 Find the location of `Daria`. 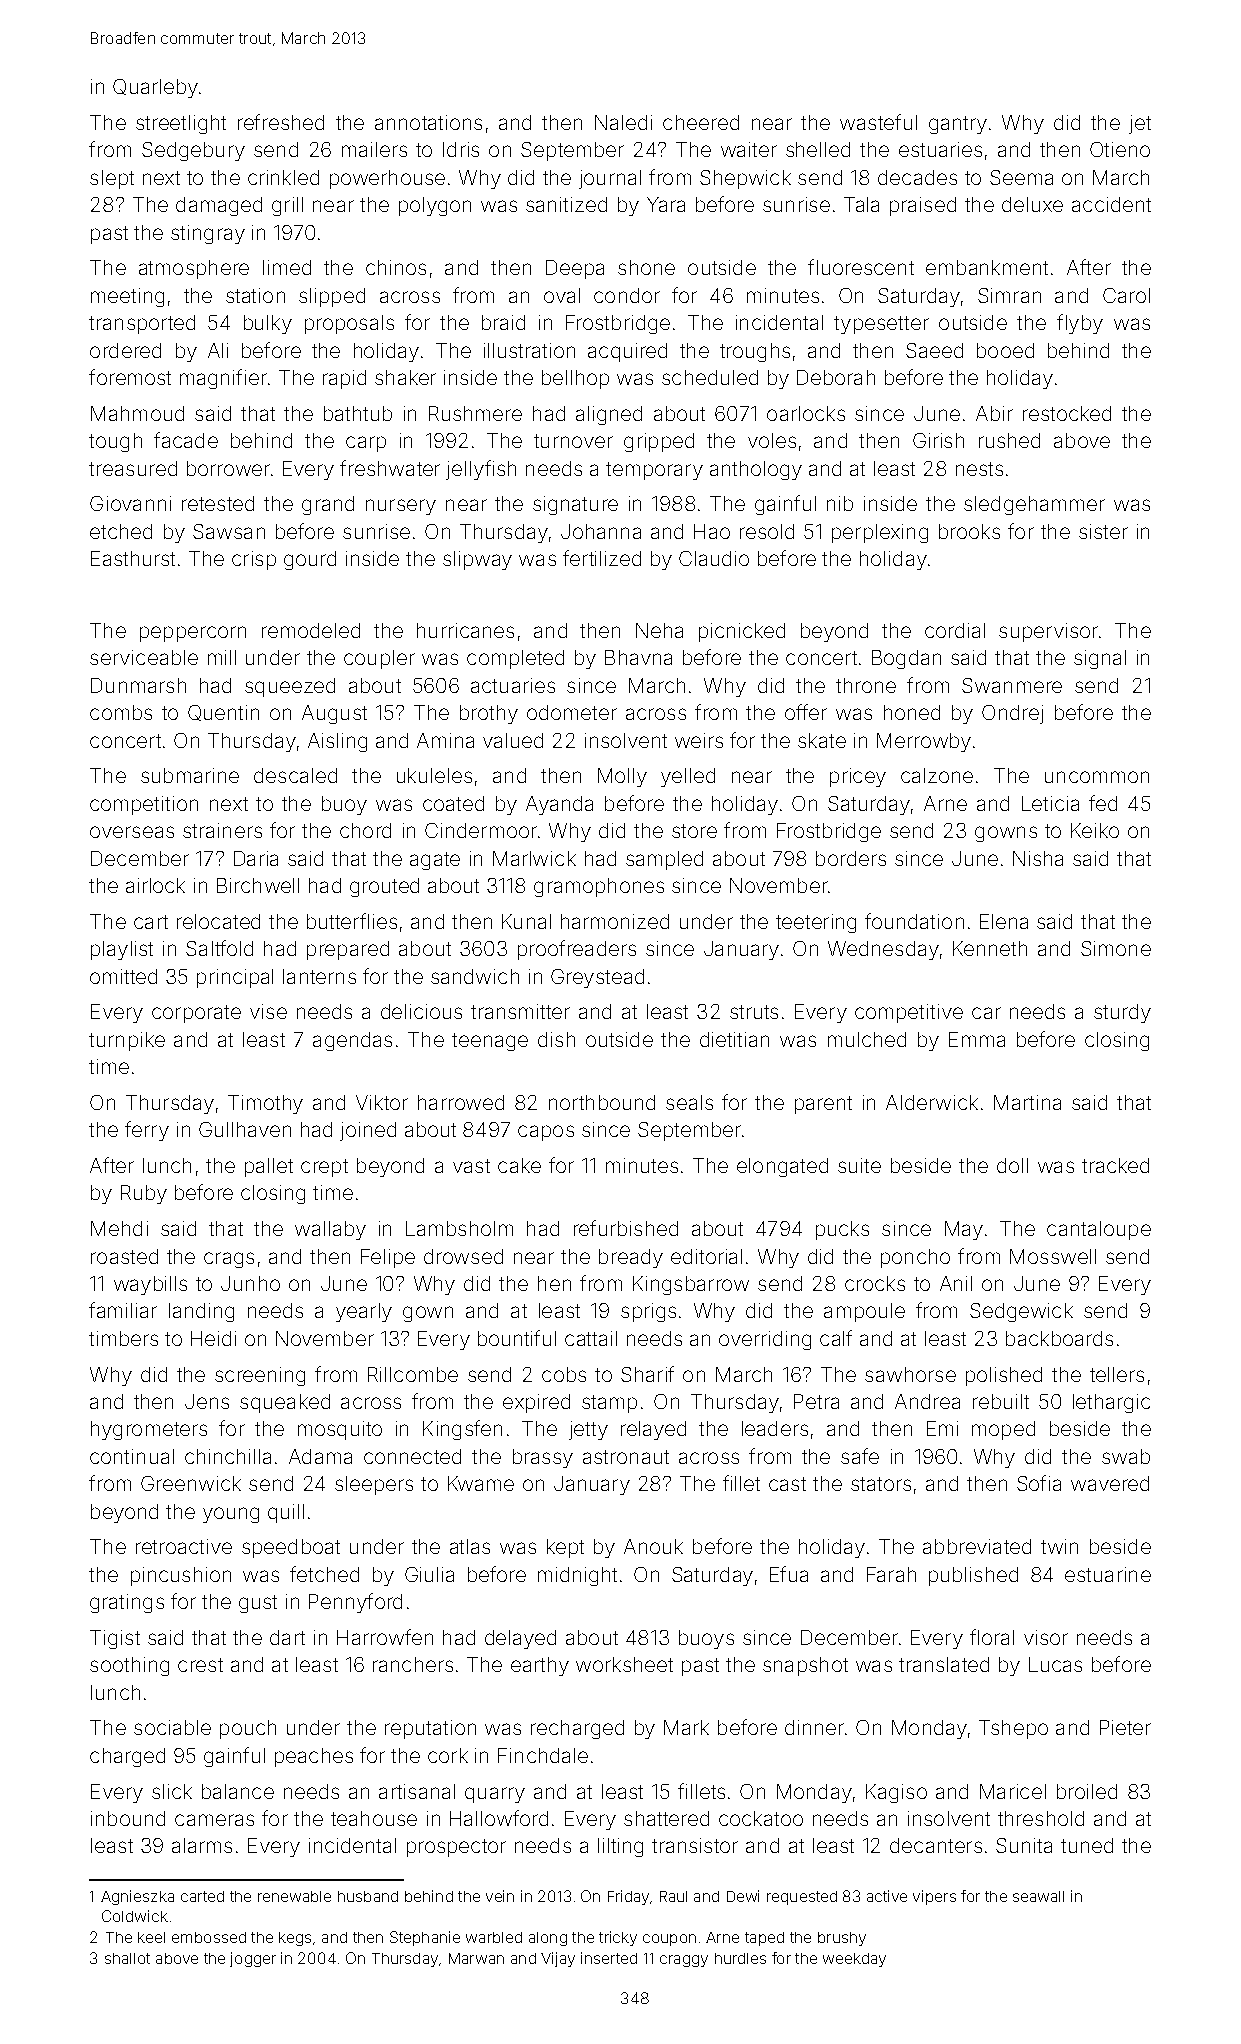

Daria is located at coordinates (256, 858).
